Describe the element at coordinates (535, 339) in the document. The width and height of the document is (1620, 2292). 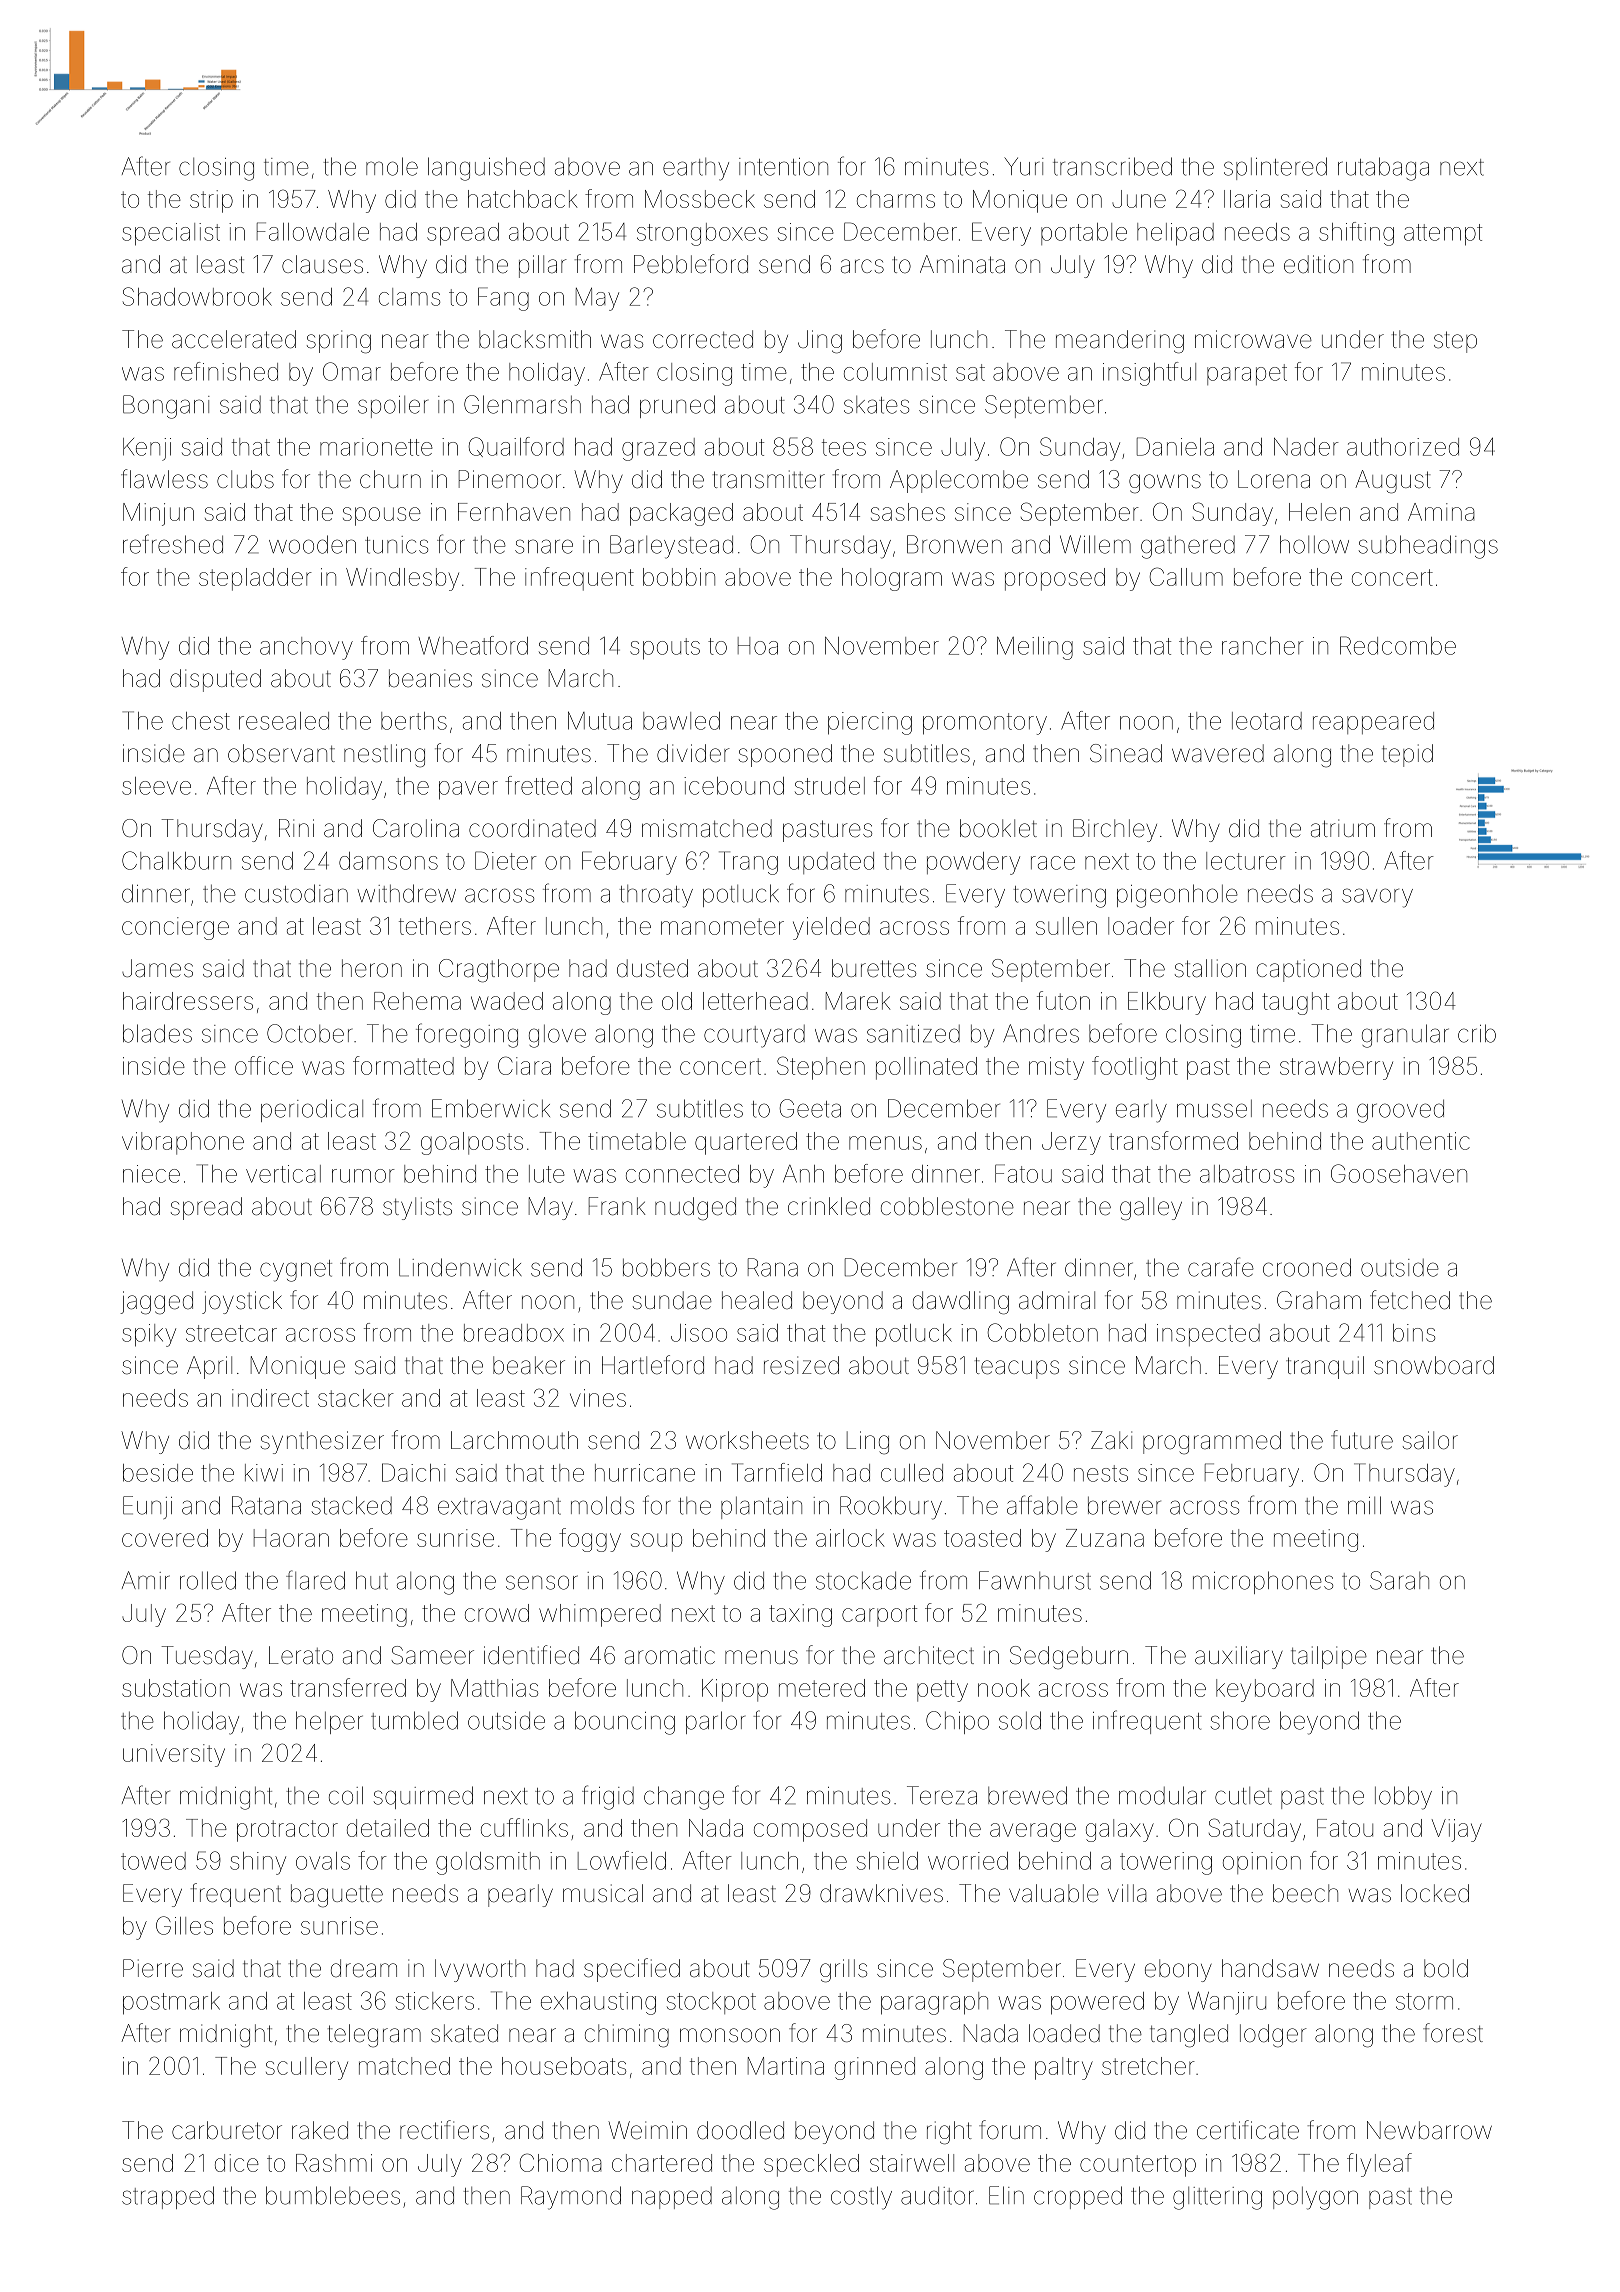
I see `blacksmith` at that location.
